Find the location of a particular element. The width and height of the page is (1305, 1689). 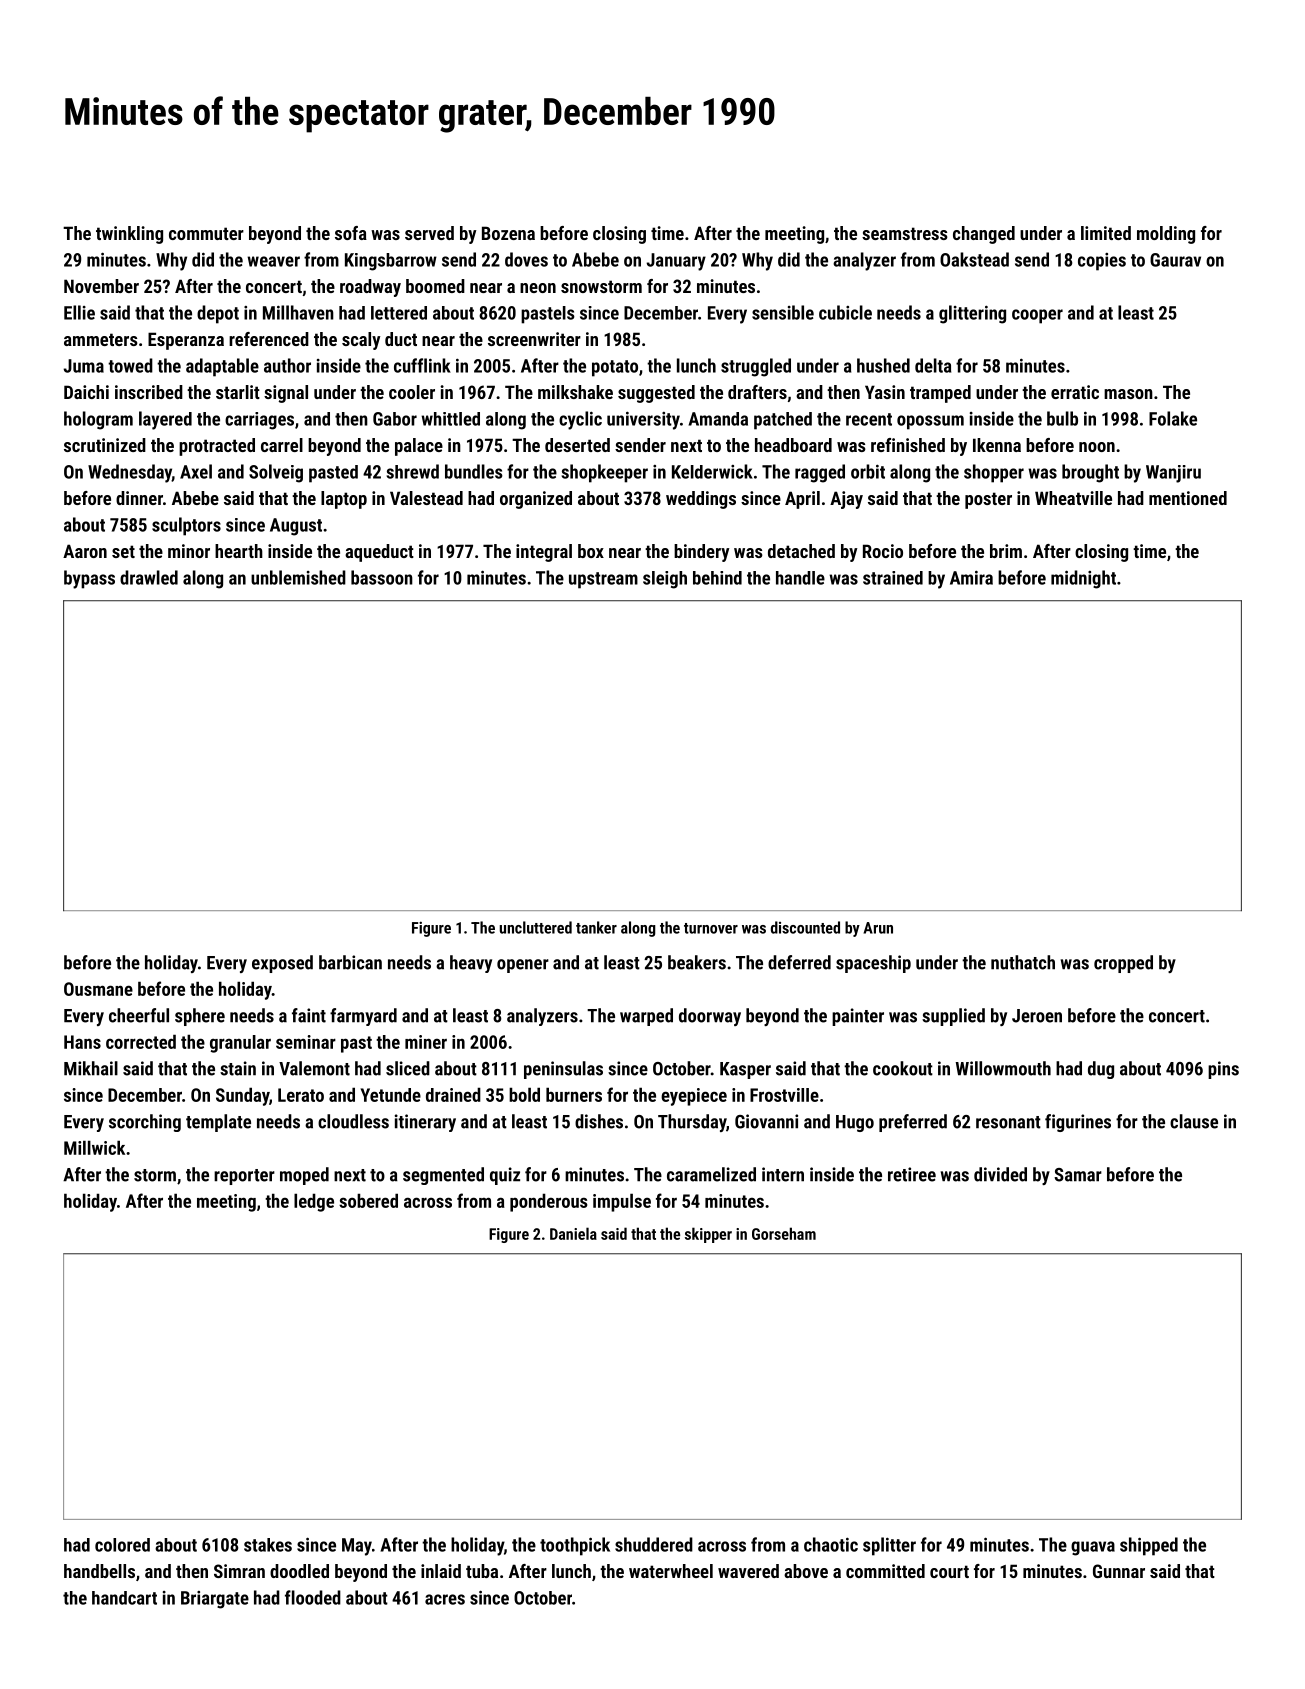

Ousmane is located at coordinates (98, 989).
